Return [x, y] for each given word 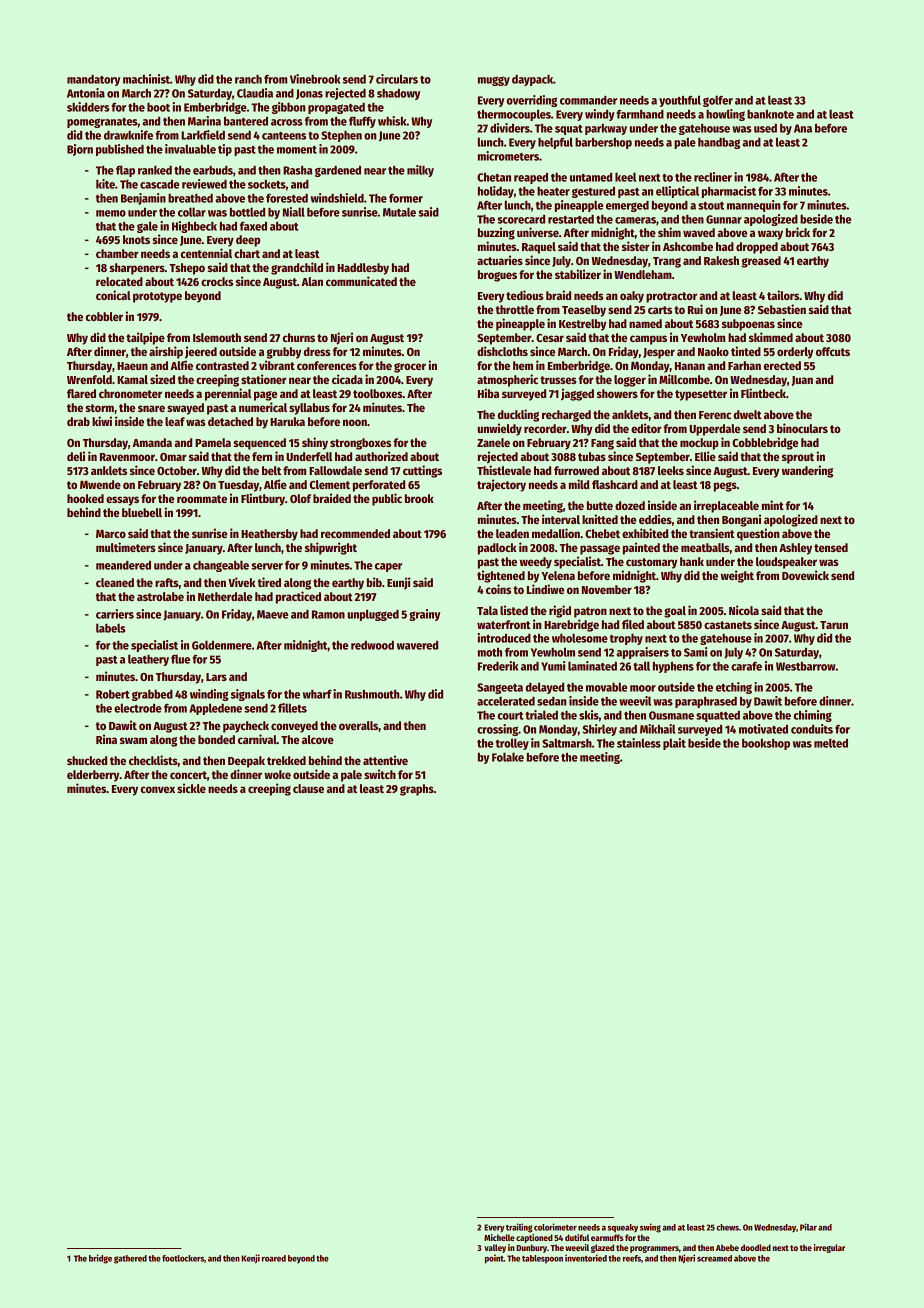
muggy [494, 81]
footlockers [183, 1258]
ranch [248, 79]
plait [674, 744]
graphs [417, 790]
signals [248, 695]
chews [727, 1227]
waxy [770, 235]
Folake [508, 757]
